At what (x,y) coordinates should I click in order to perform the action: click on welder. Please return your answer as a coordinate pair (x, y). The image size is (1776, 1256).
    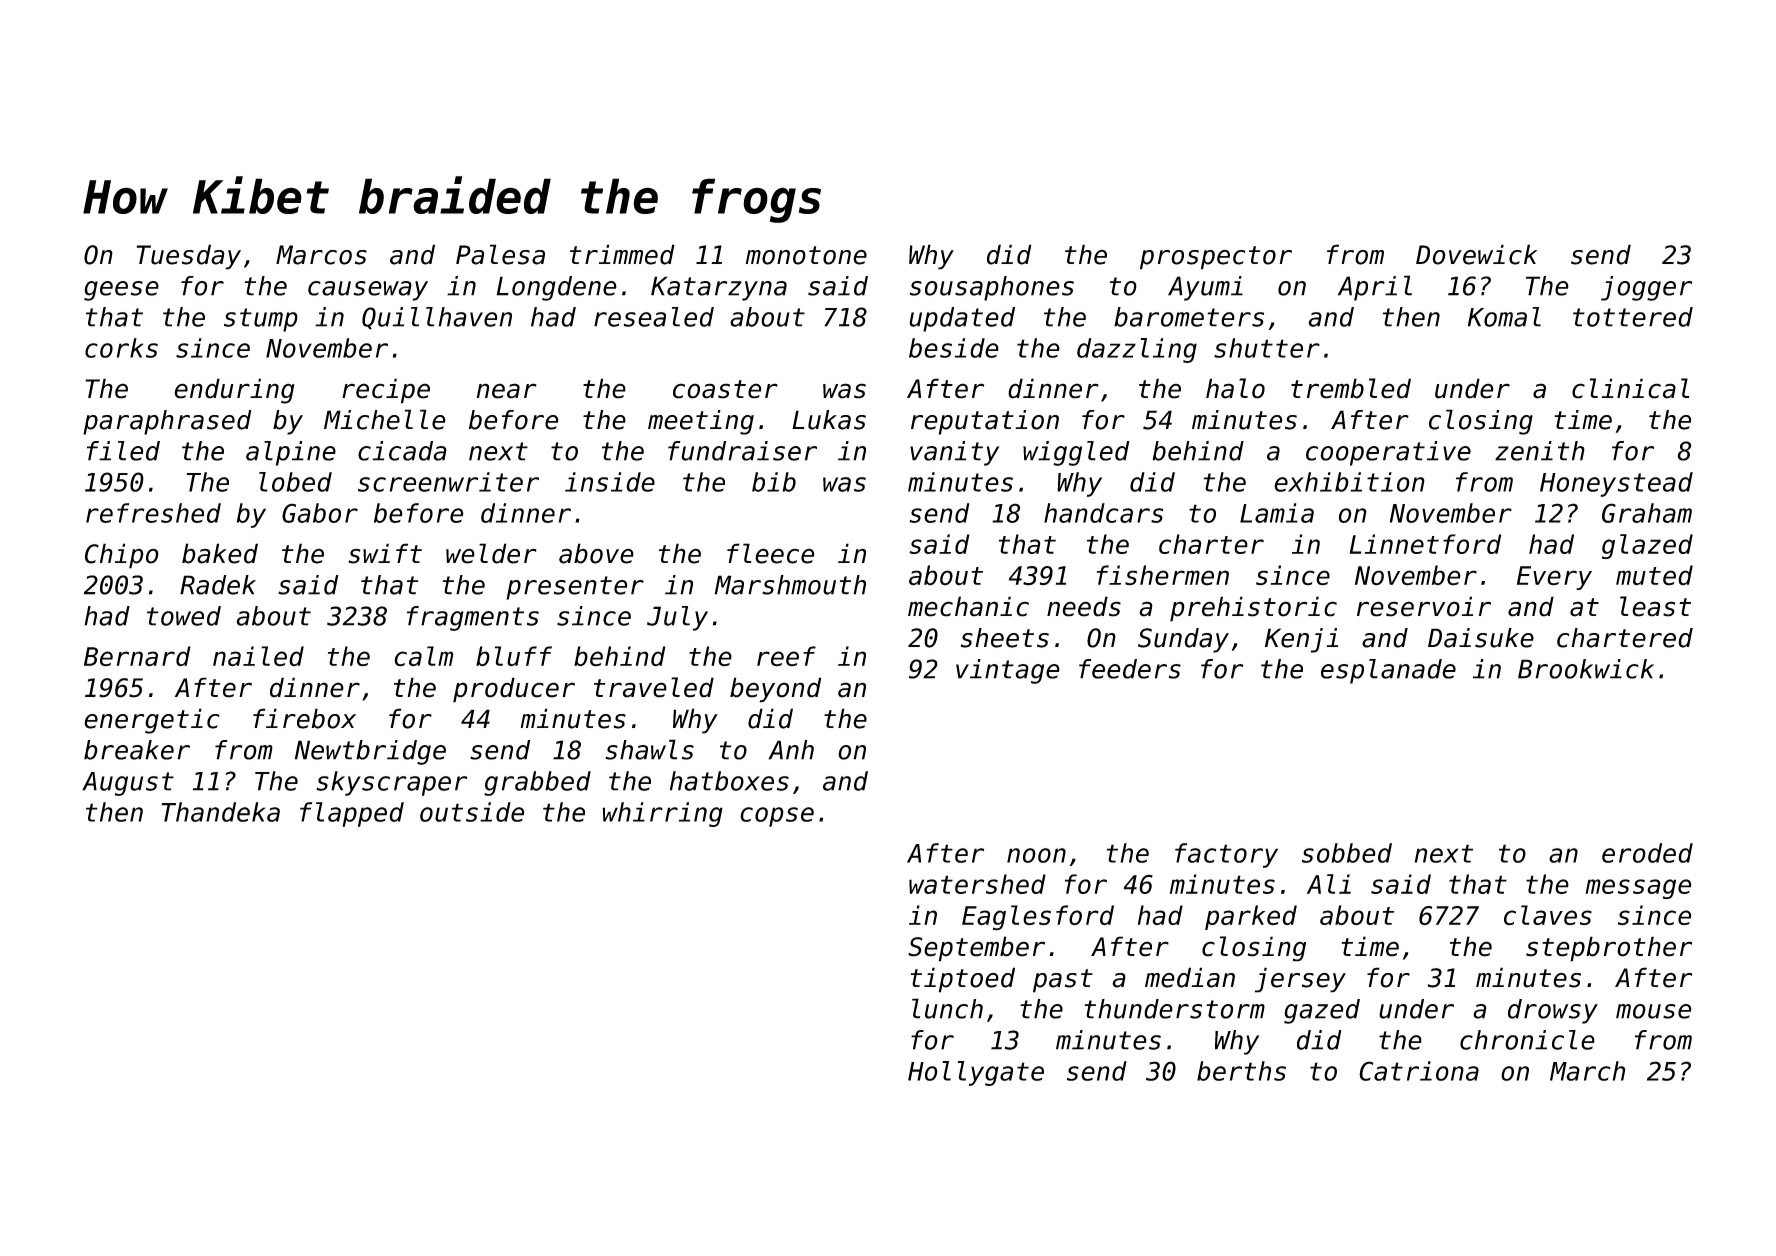
    Looking at the image, I should click on (491, 553).
